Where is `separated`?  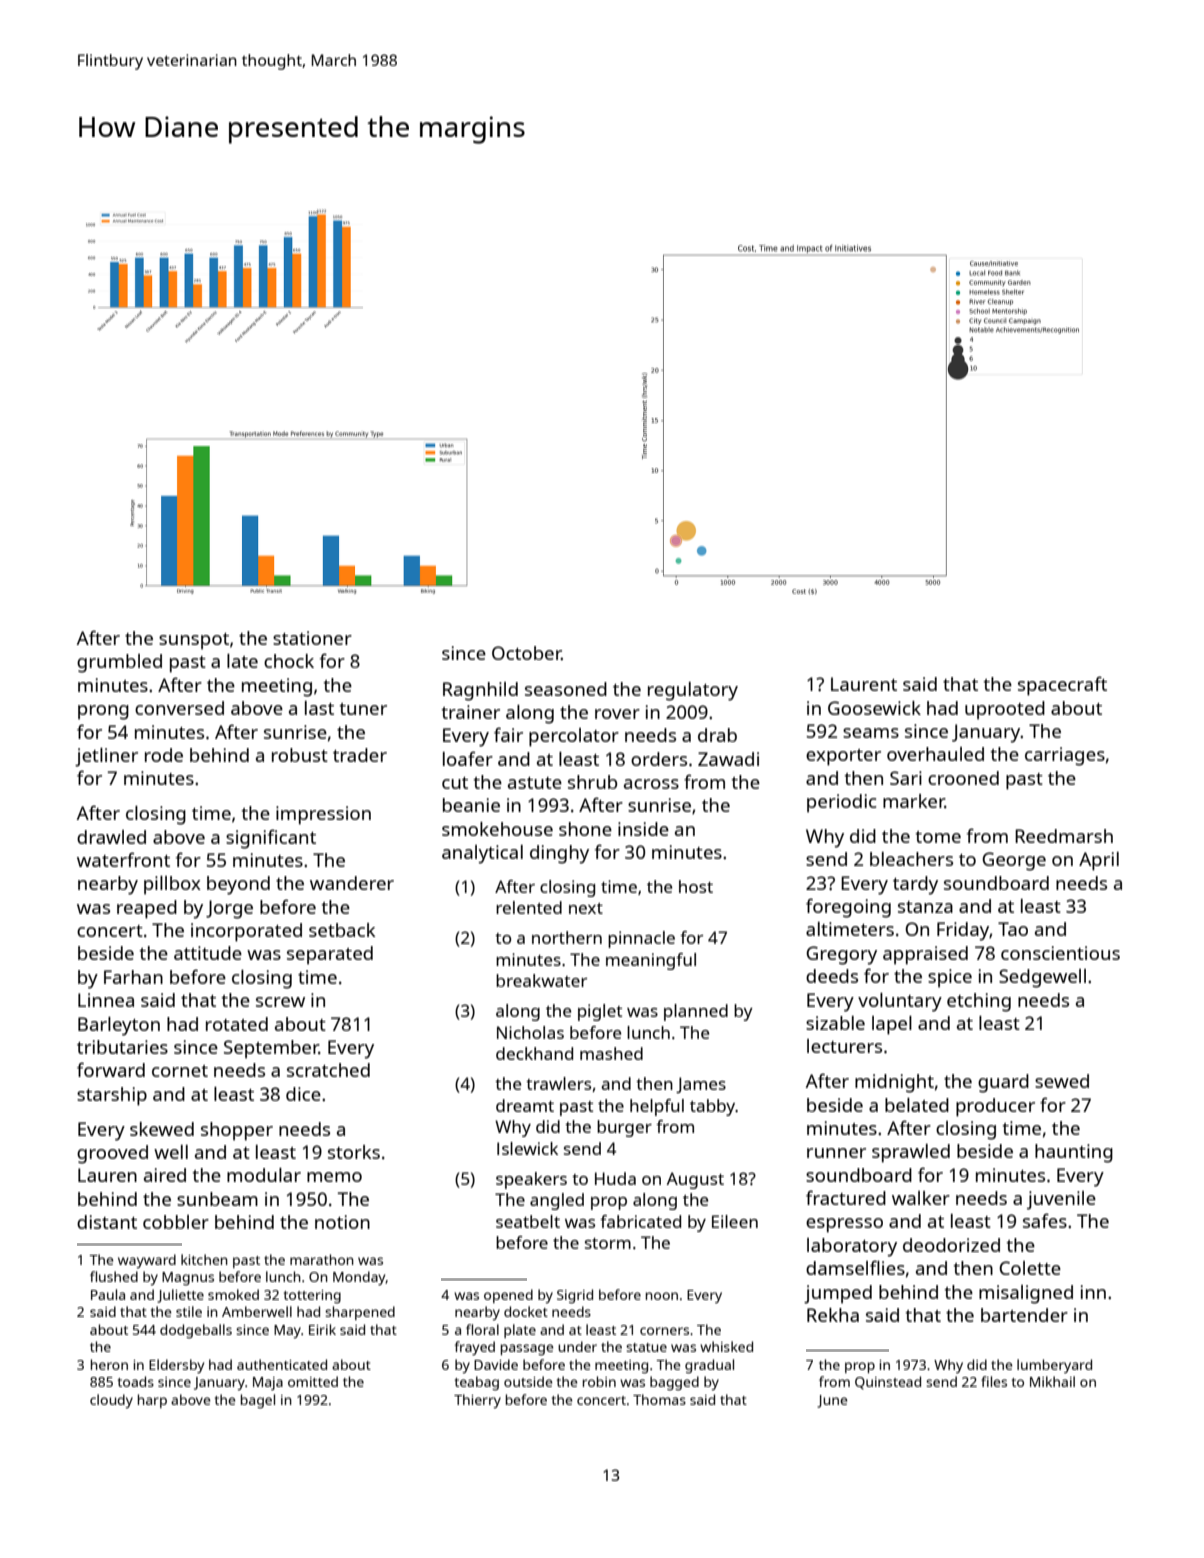
separated is located at coordinates (330, 955).
